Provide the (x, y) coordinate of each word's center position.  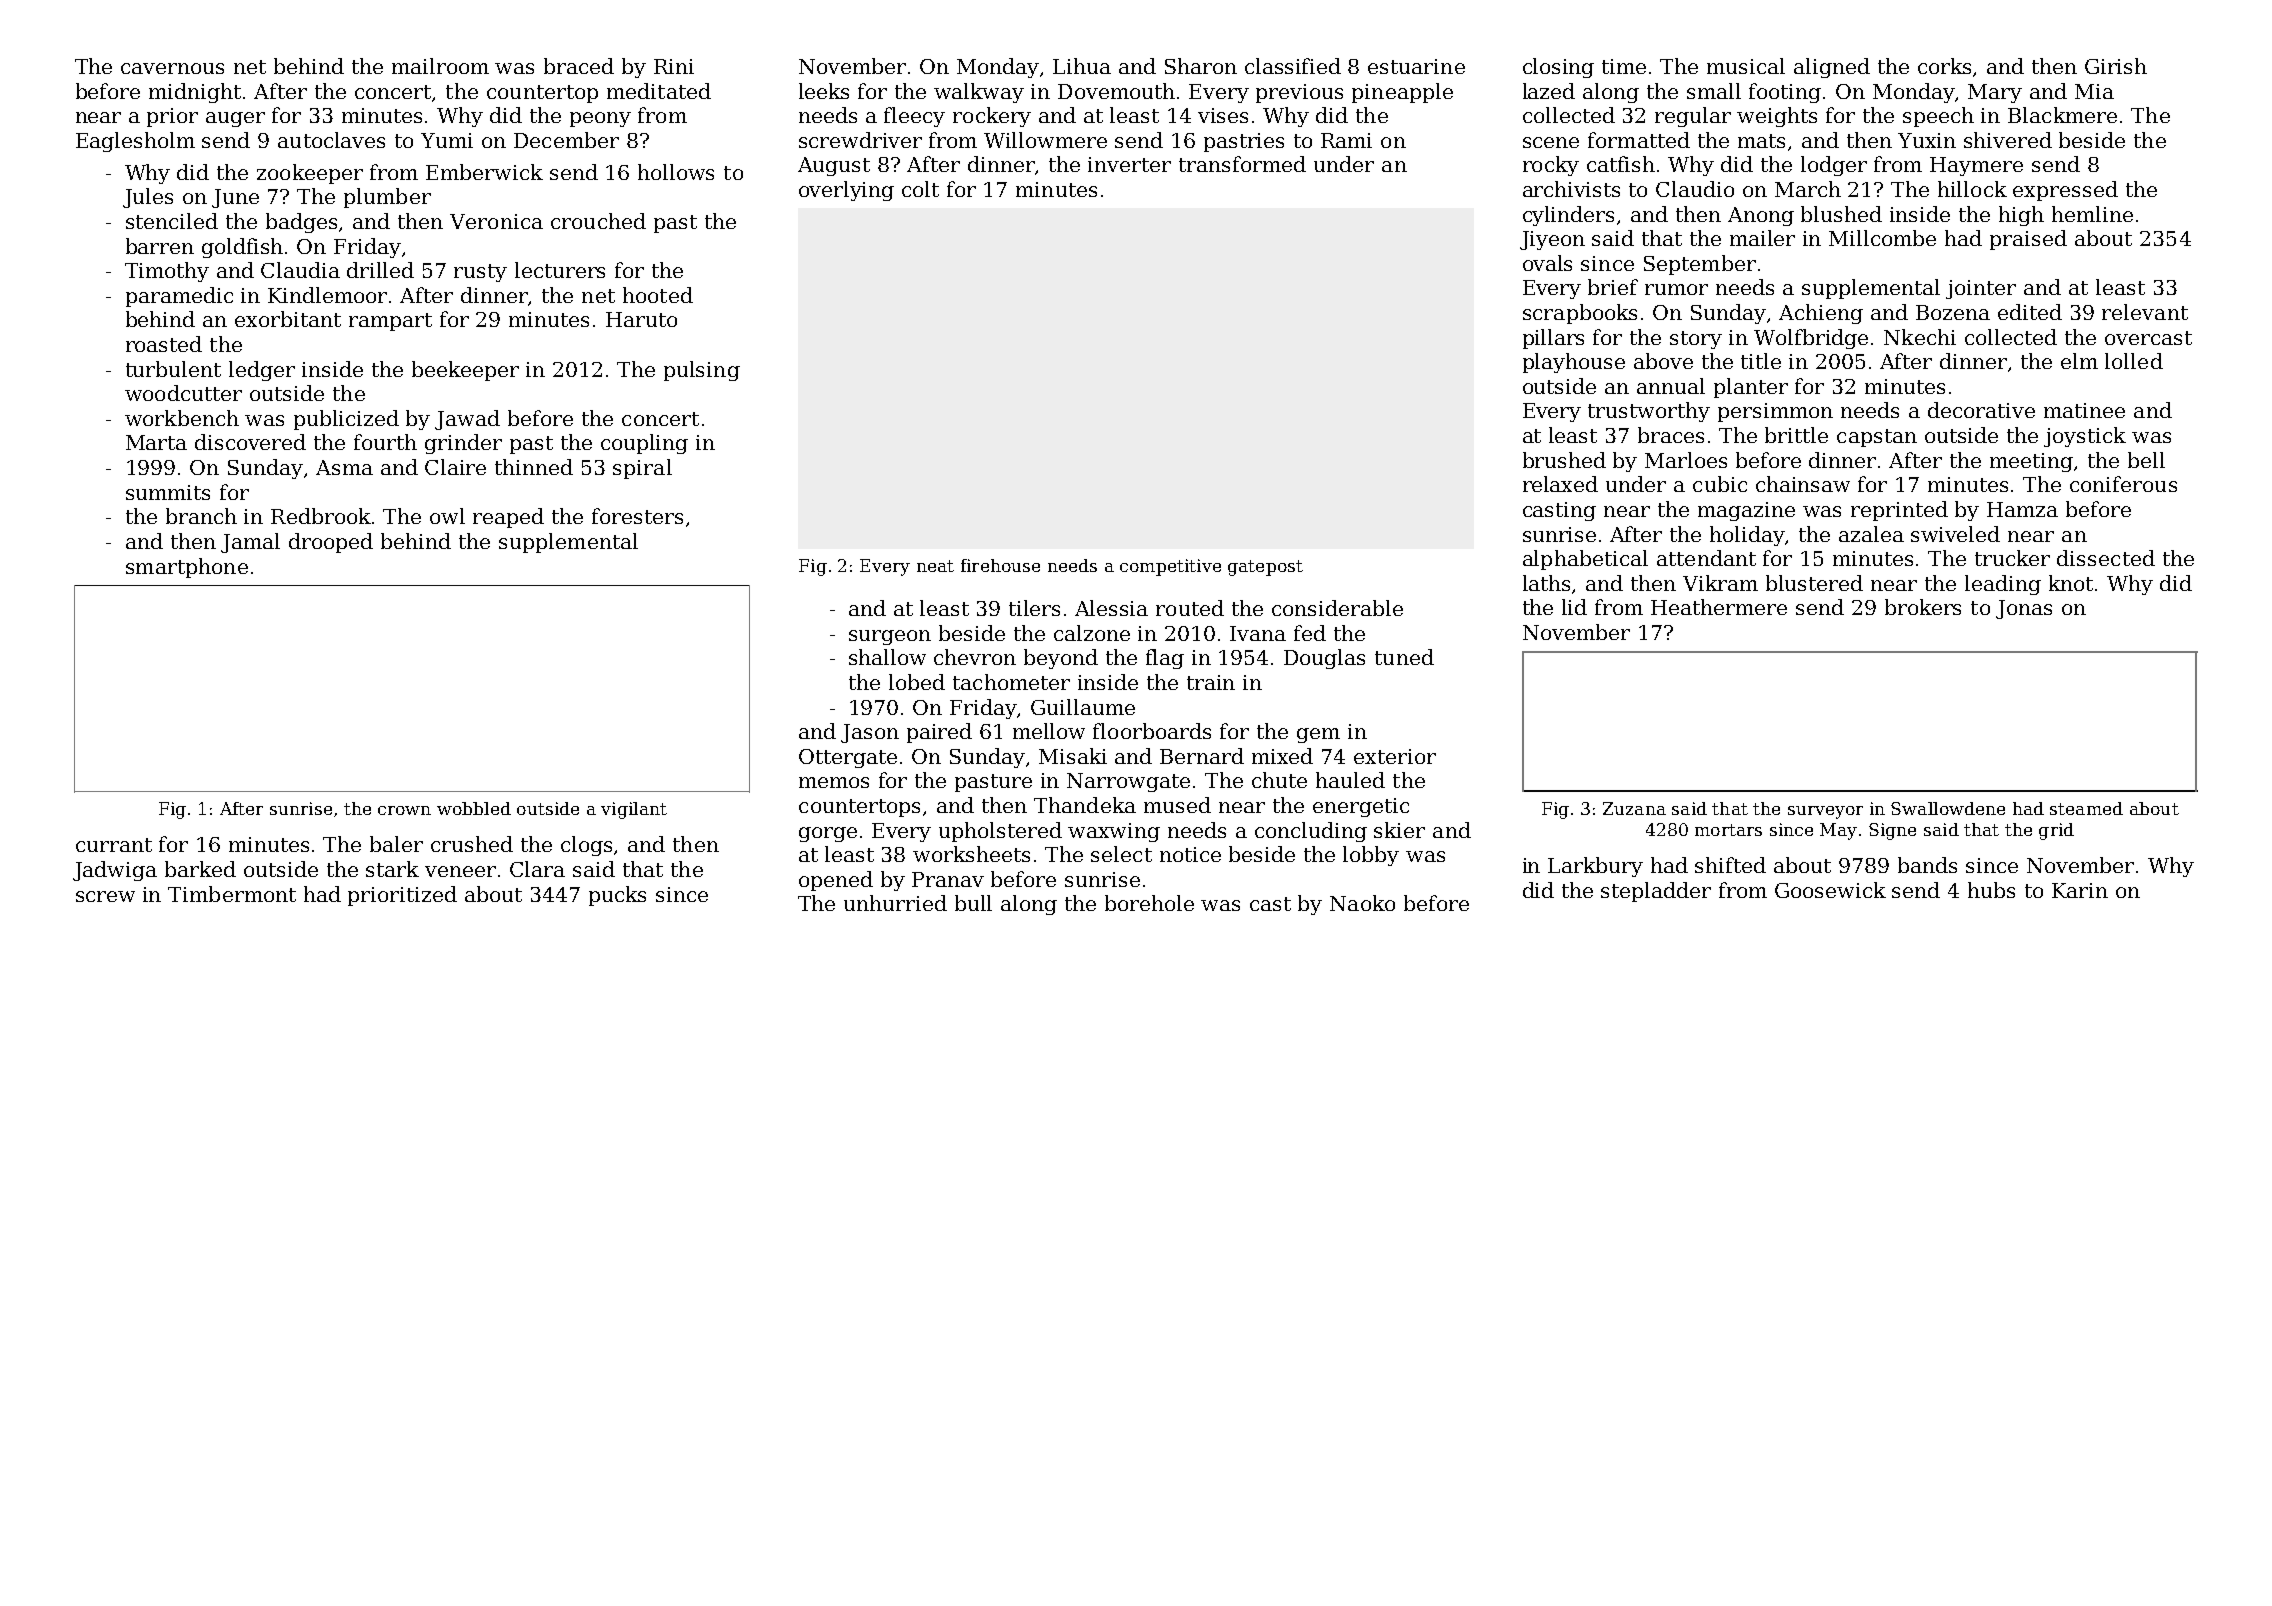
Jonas (2024, 609)
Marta (156, 442)
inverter (1129, 164)
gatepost (1265, 568)
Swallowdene (1948, 808)
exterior (1395, 756)
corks (1944, 66)
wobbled (474, 808)
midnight (195, 93)
